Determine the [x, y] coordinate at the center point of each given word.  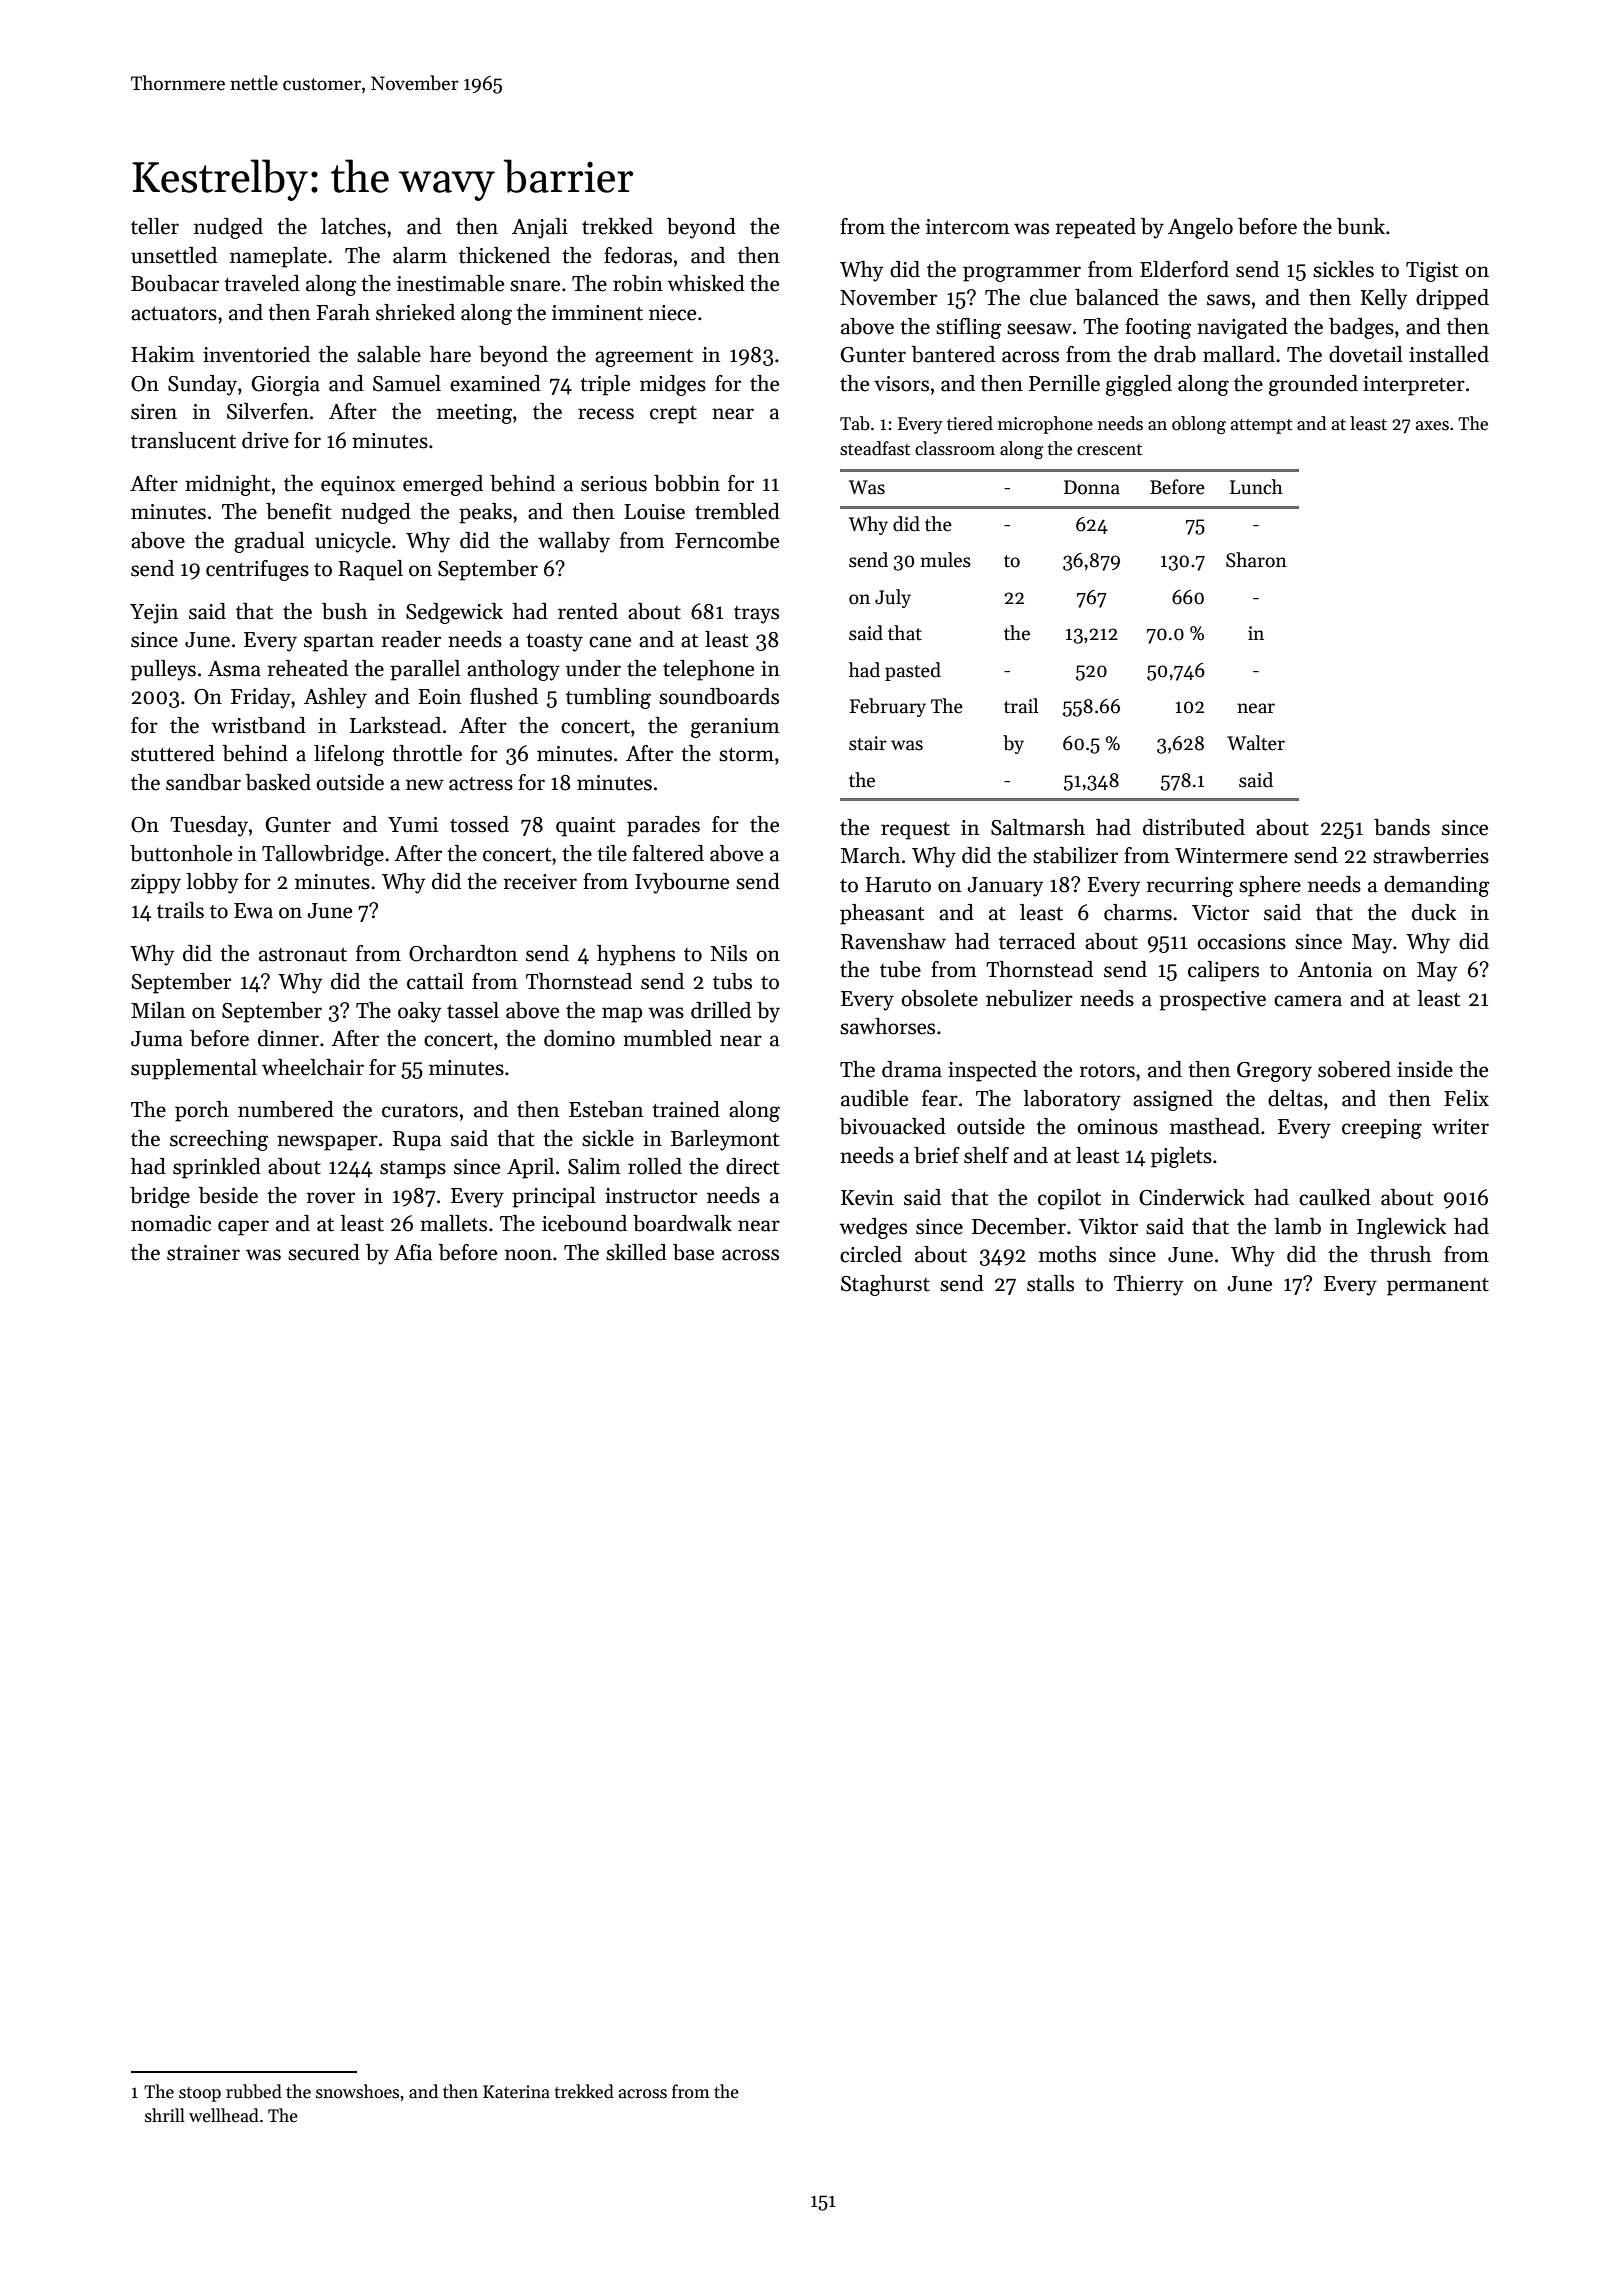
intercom [968, 227]
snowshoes [357, 2091]
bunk [1361, 226]
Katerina [516, 2092]
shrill [165, 2115]
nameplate [278, 257]
